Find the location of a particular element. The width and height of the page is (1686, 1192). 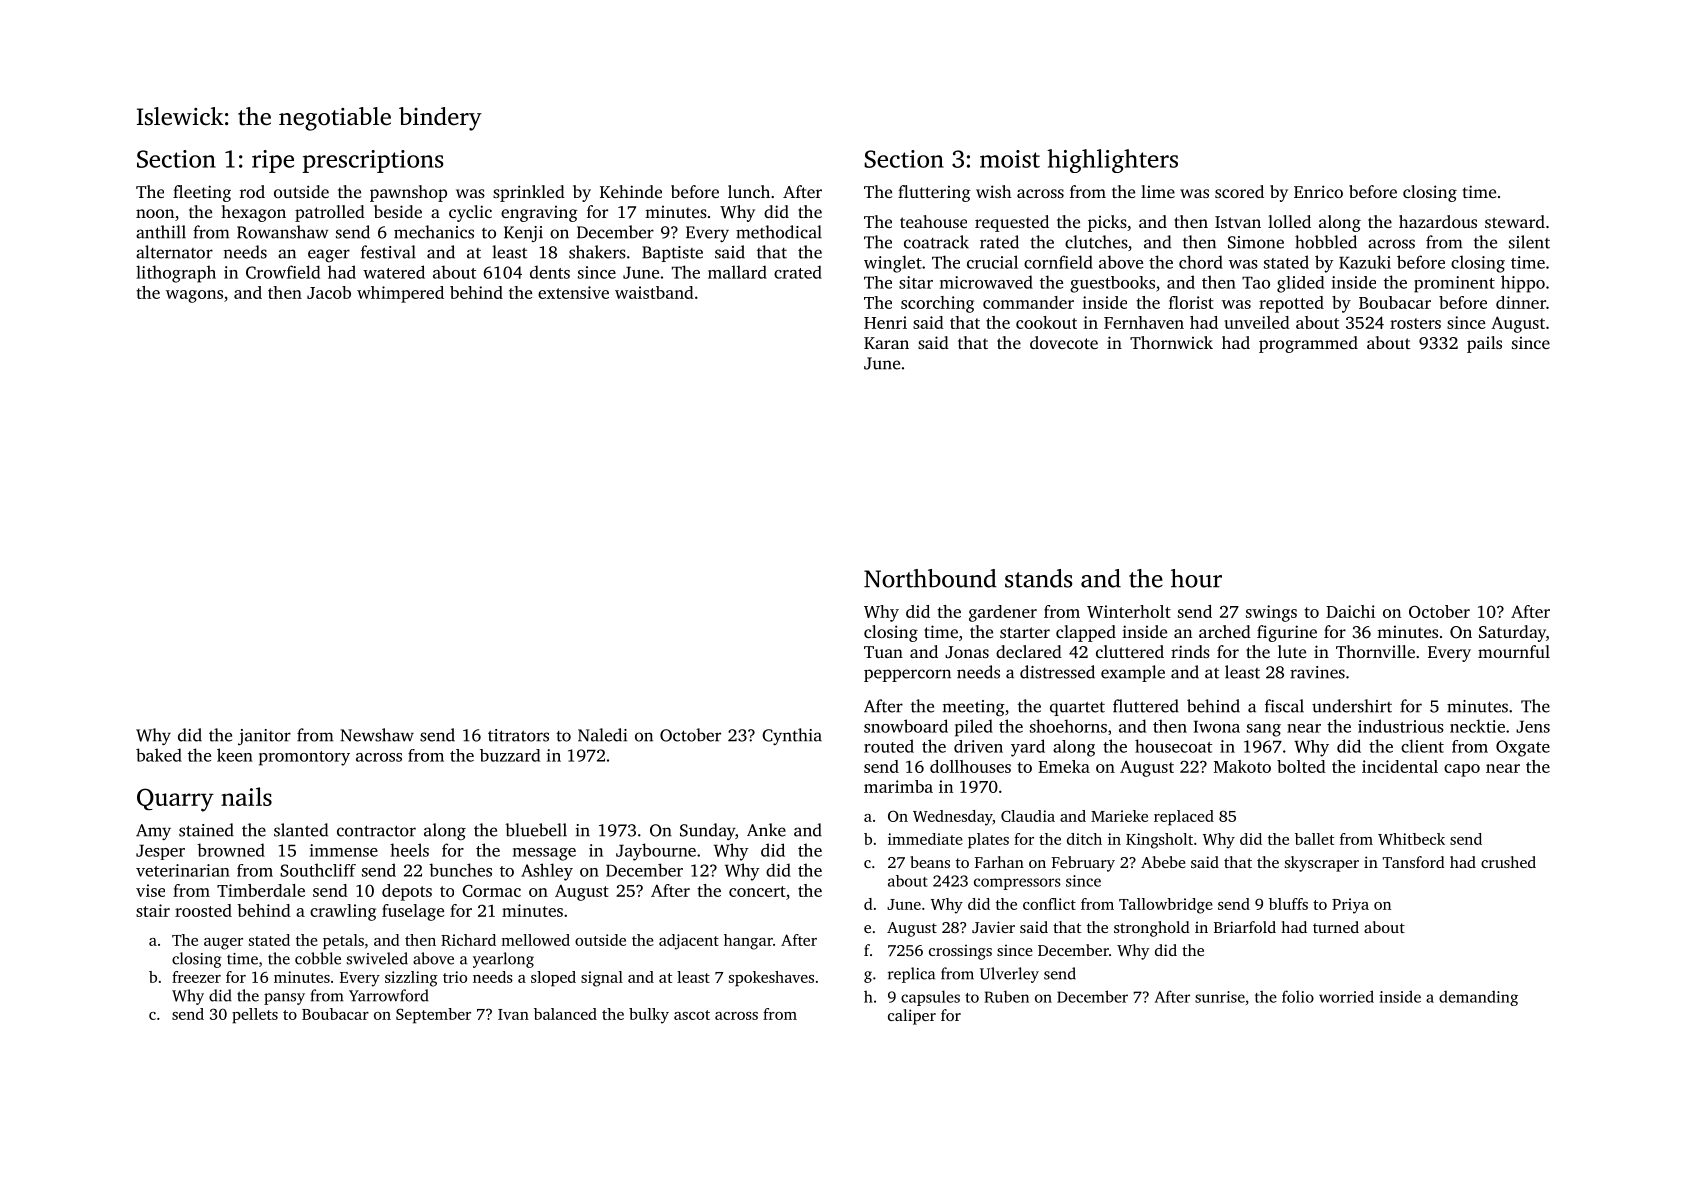

pails is located at coordinates (1484, 344).
